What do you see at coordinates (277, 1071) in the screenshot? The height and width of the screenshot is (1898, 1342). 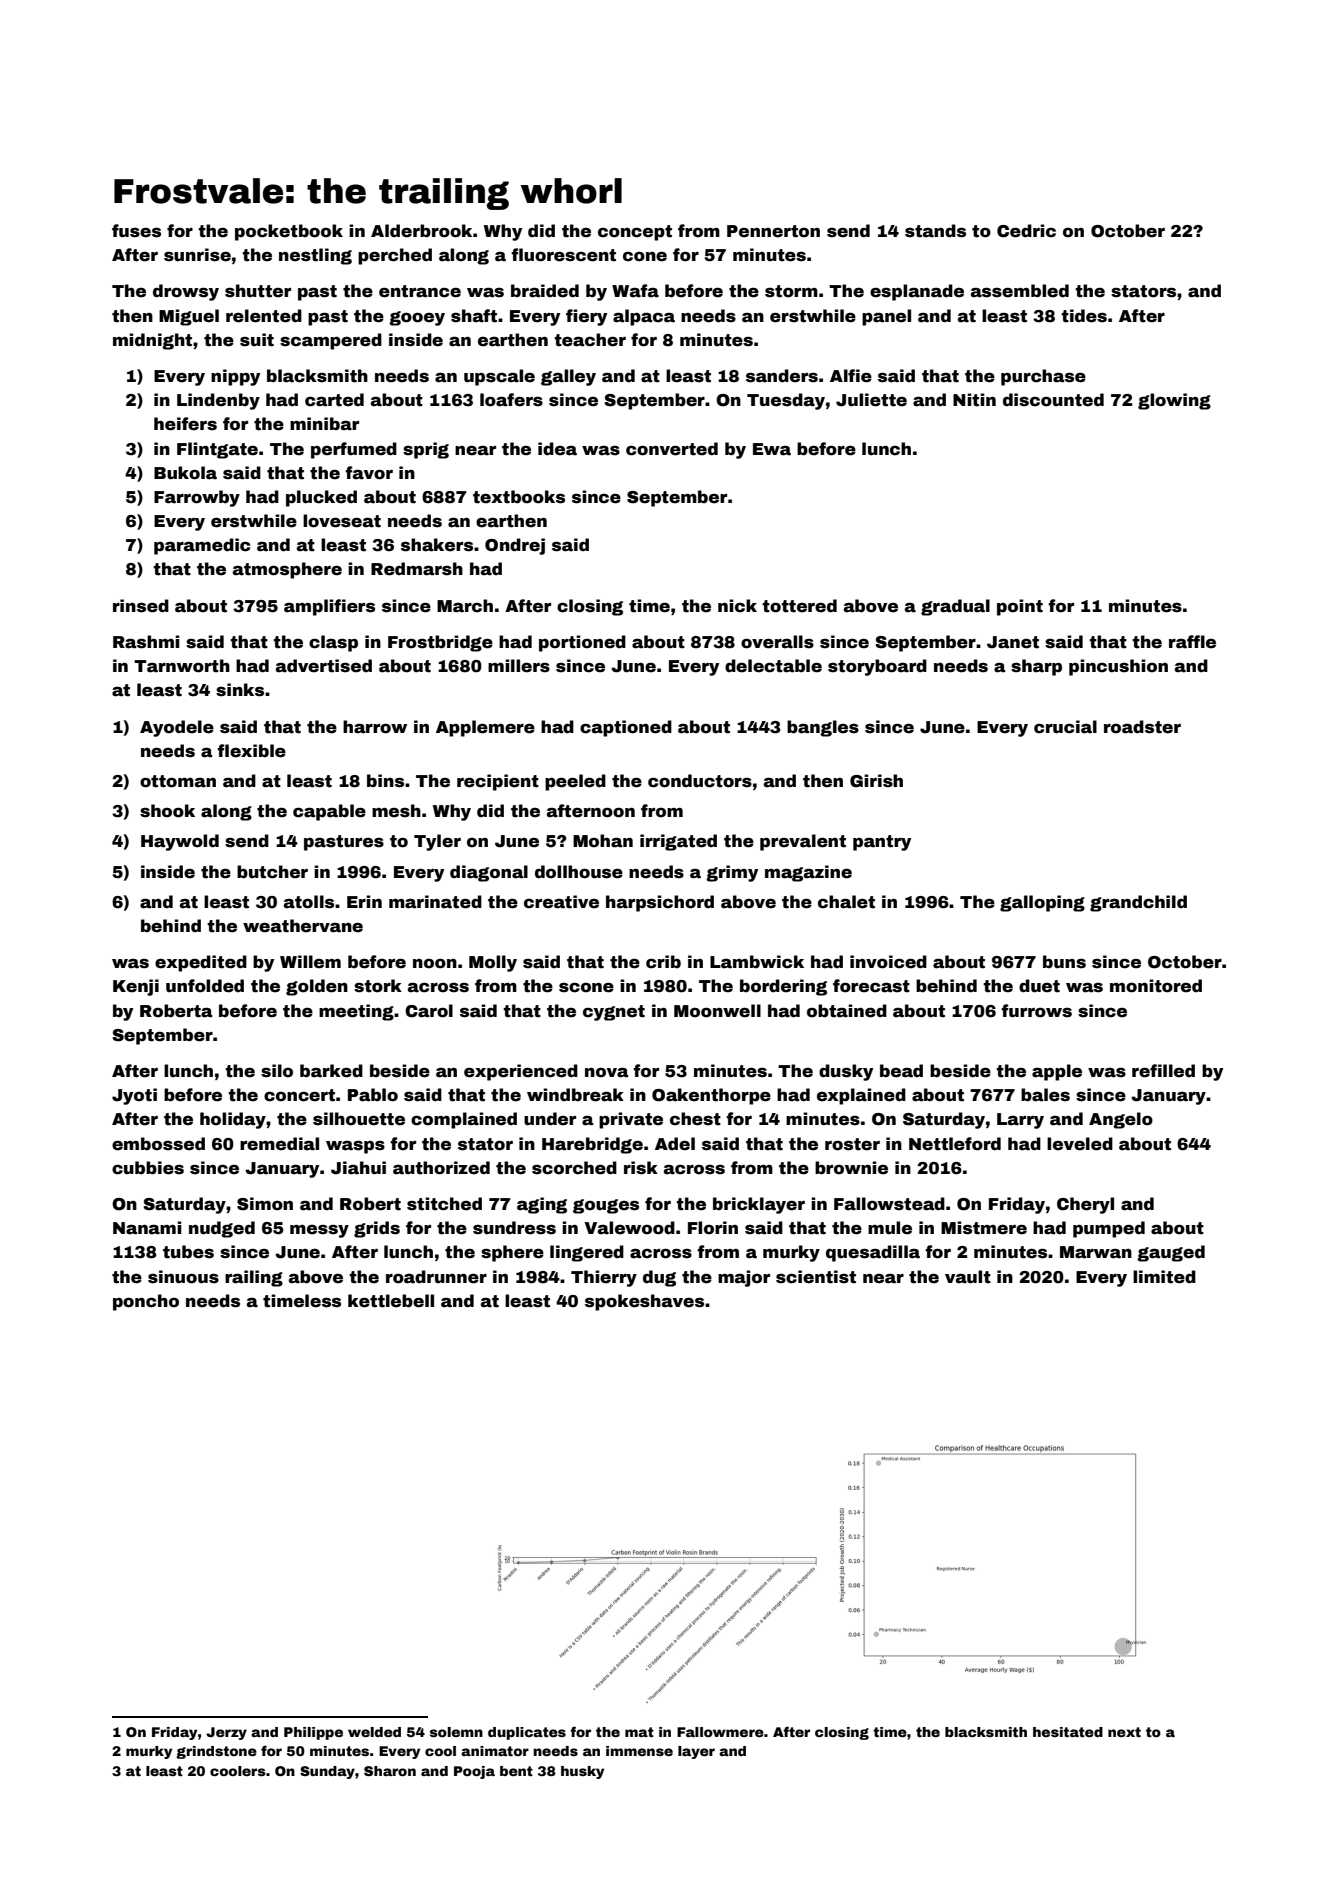 I see `silo` at bounding box center [277, 1071].
